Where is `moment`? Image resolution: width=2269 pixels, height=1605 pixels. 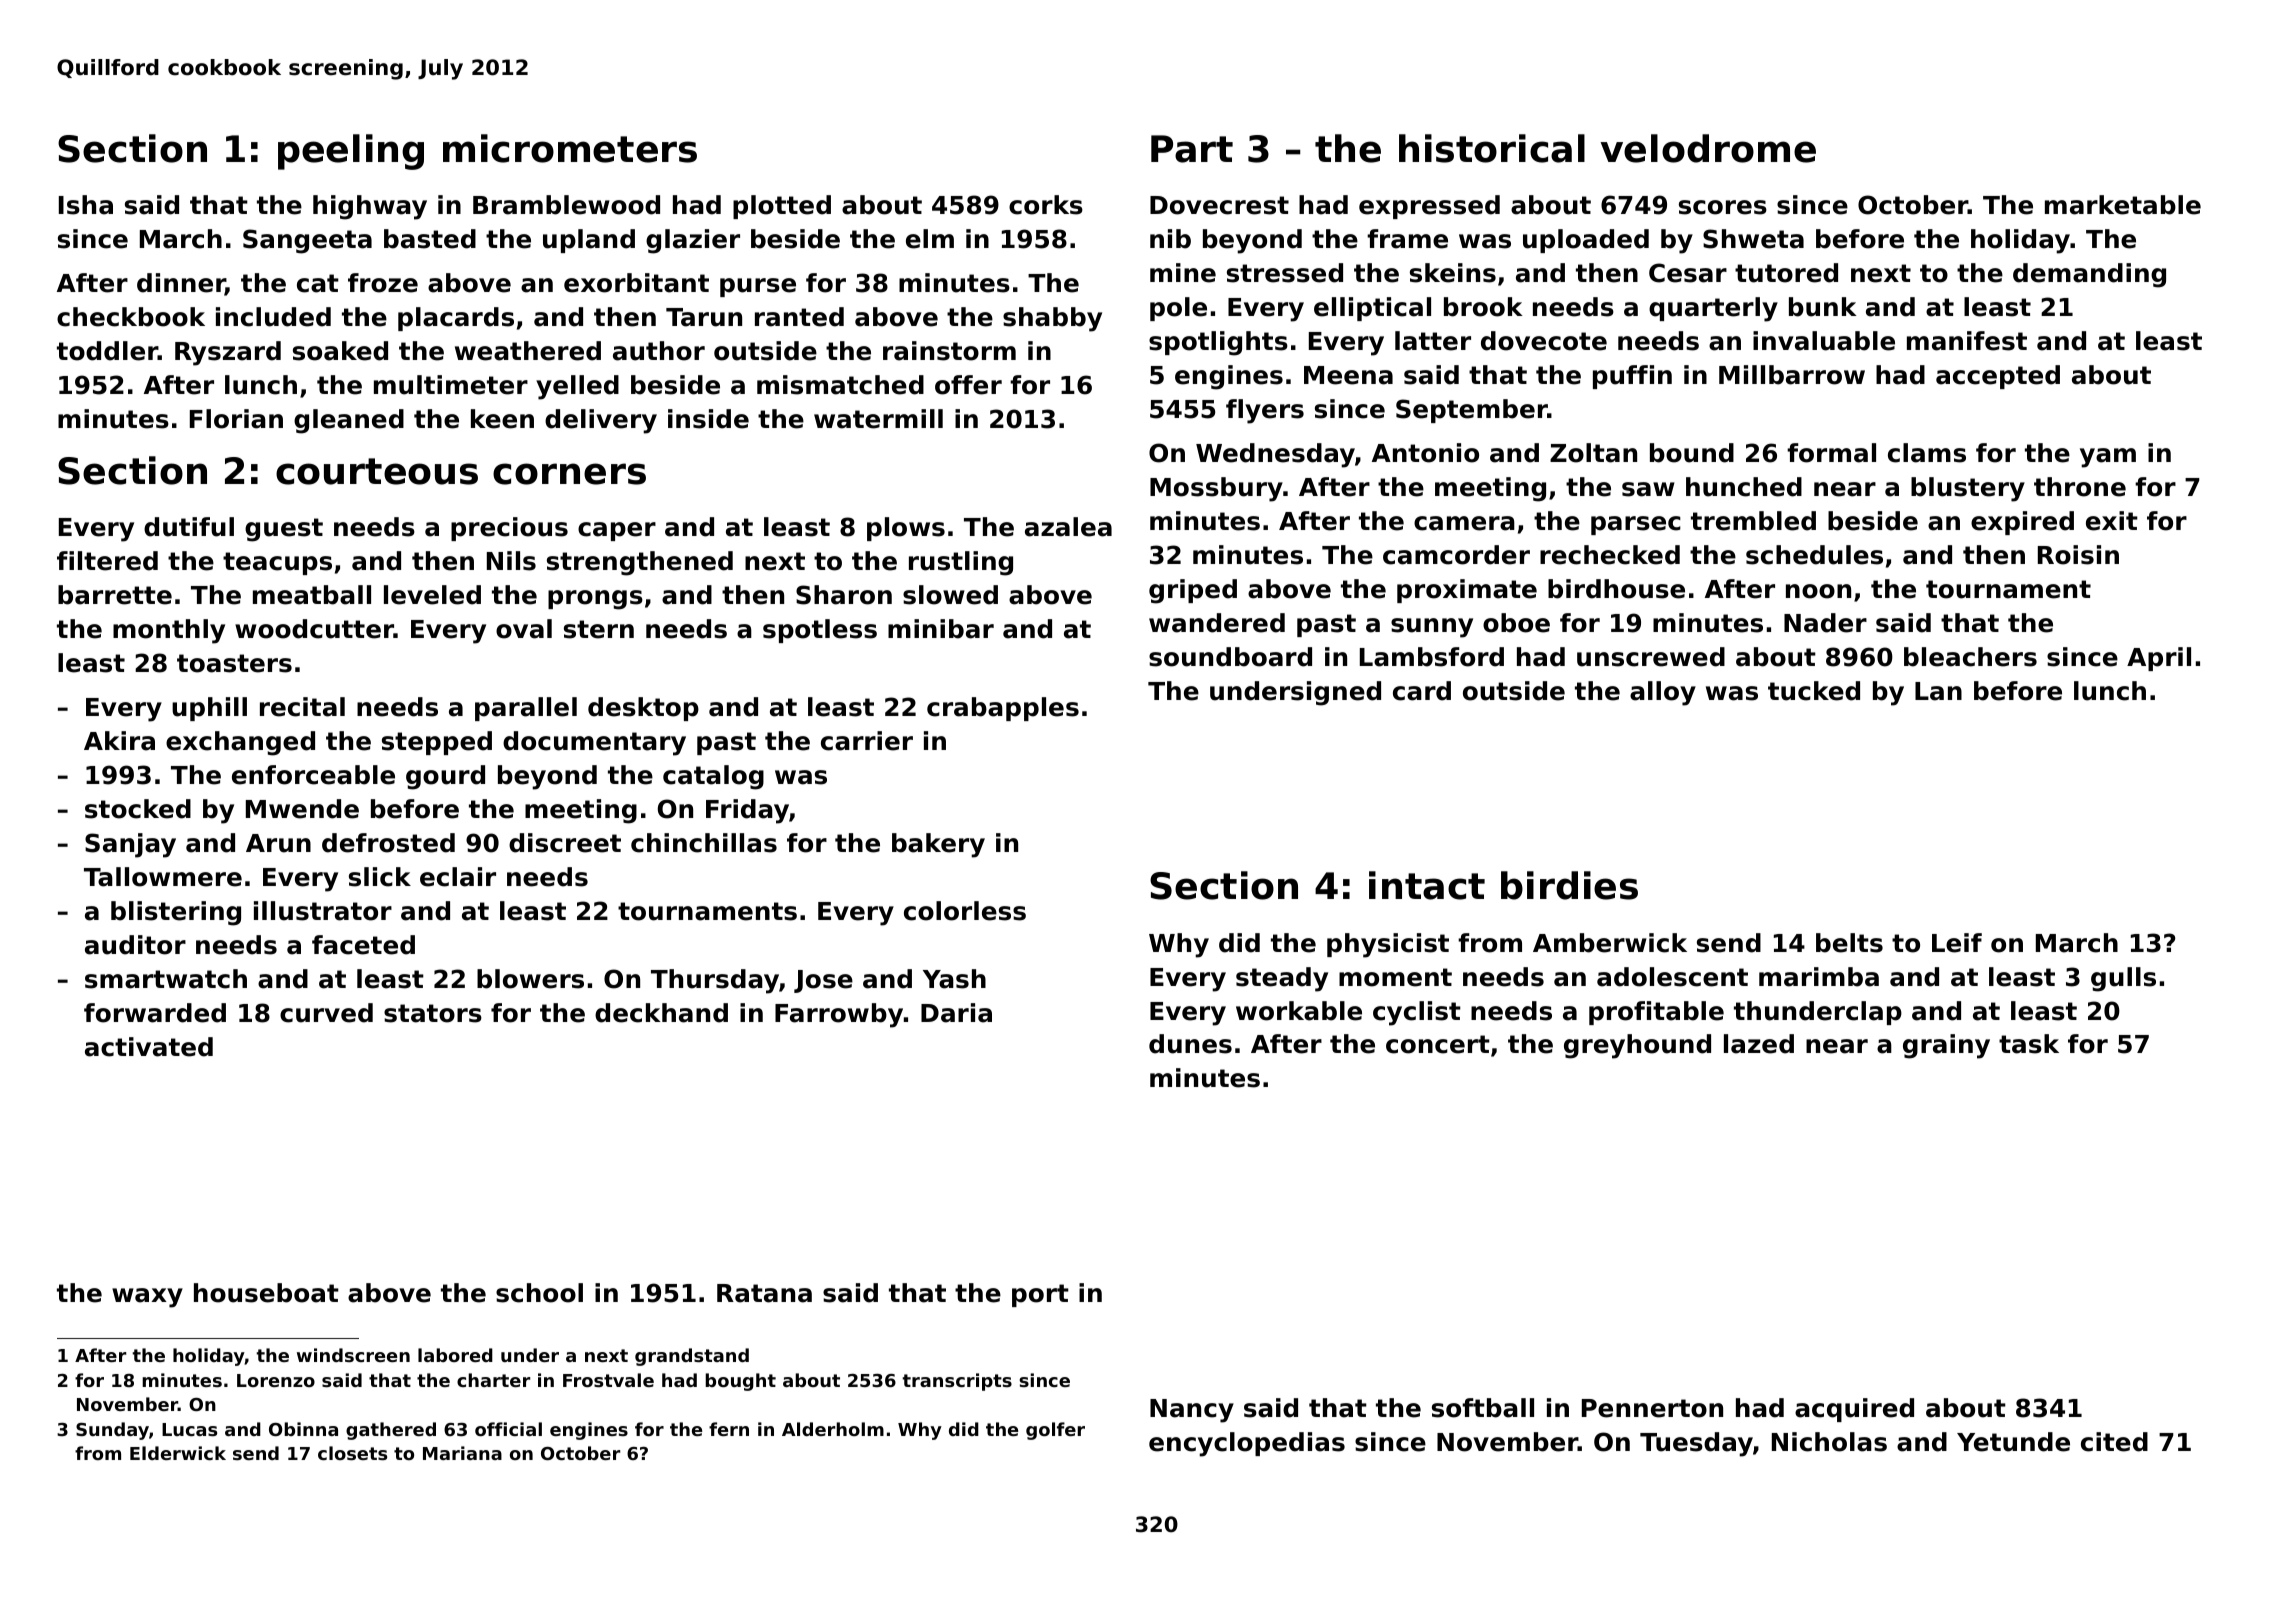
moment is located at coordinates (1395, 977).
